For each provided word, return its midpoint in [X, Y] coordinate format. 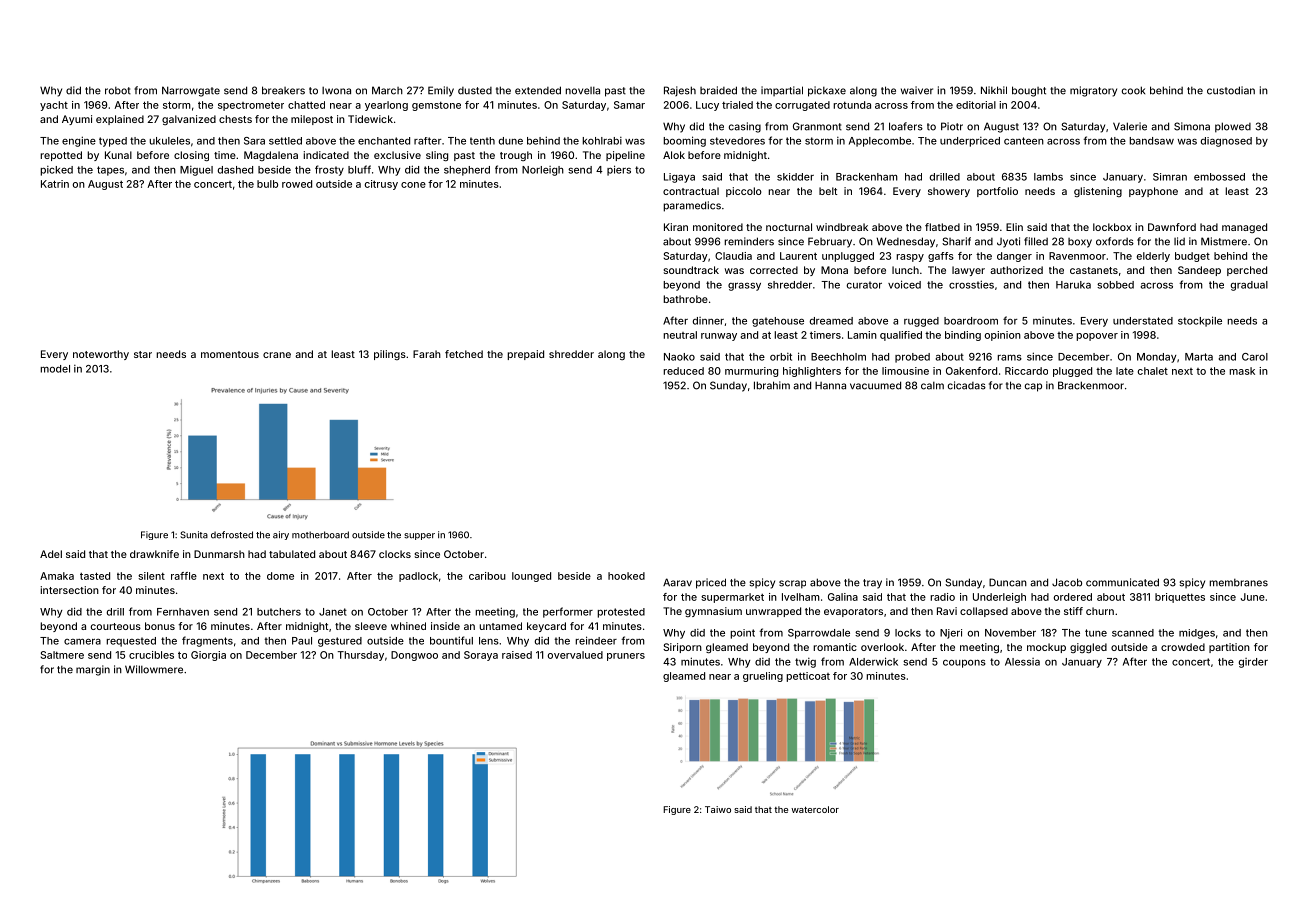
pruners [626, 657]
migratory [1093, 91]
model [55, 369]
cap [1033, 387]
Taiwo [718, 809]
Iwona [336, 91]
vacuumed [875, 385]
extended [538, 90]
